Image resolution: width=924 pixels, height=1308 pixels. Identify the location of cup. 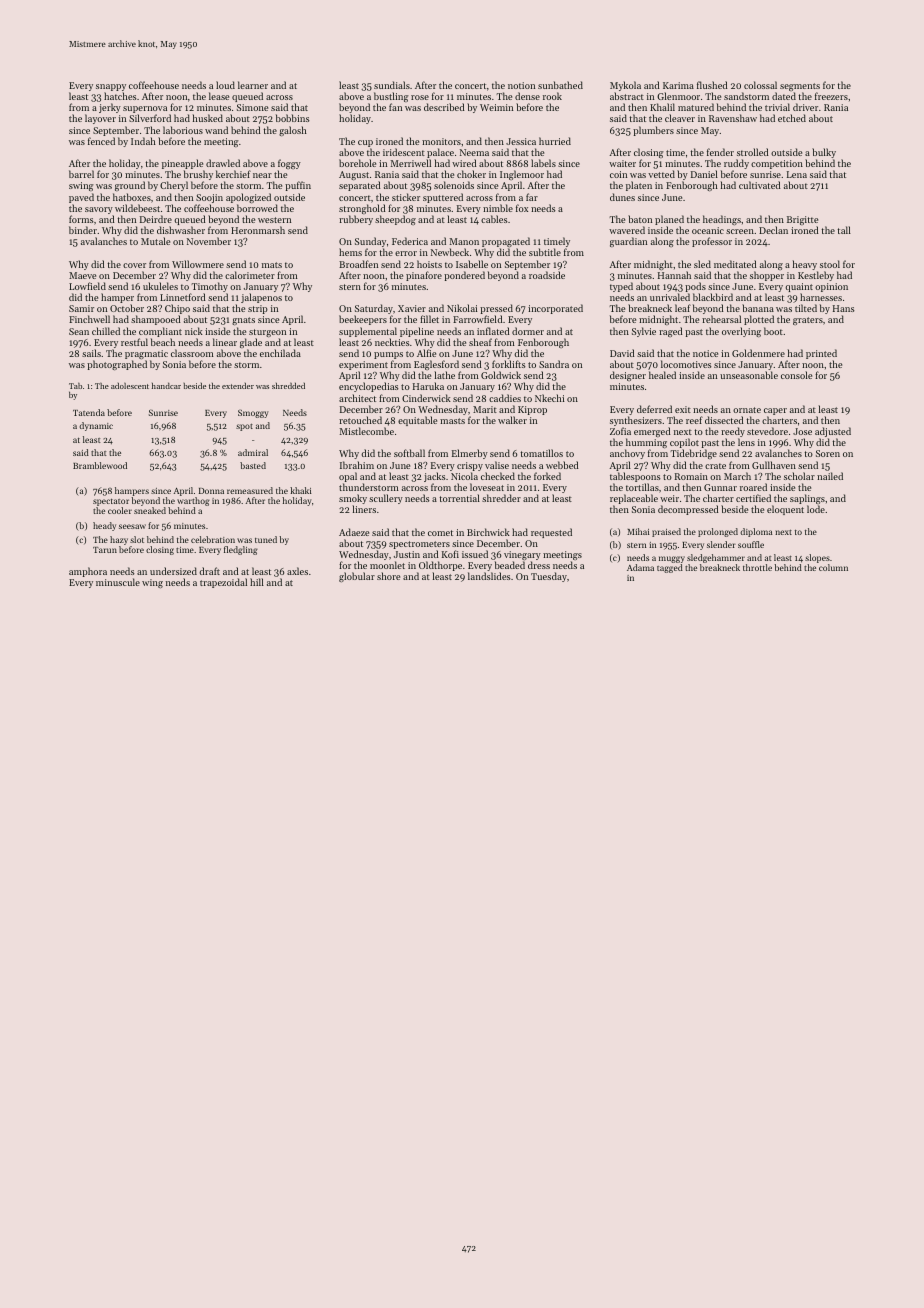
(365, 143).
